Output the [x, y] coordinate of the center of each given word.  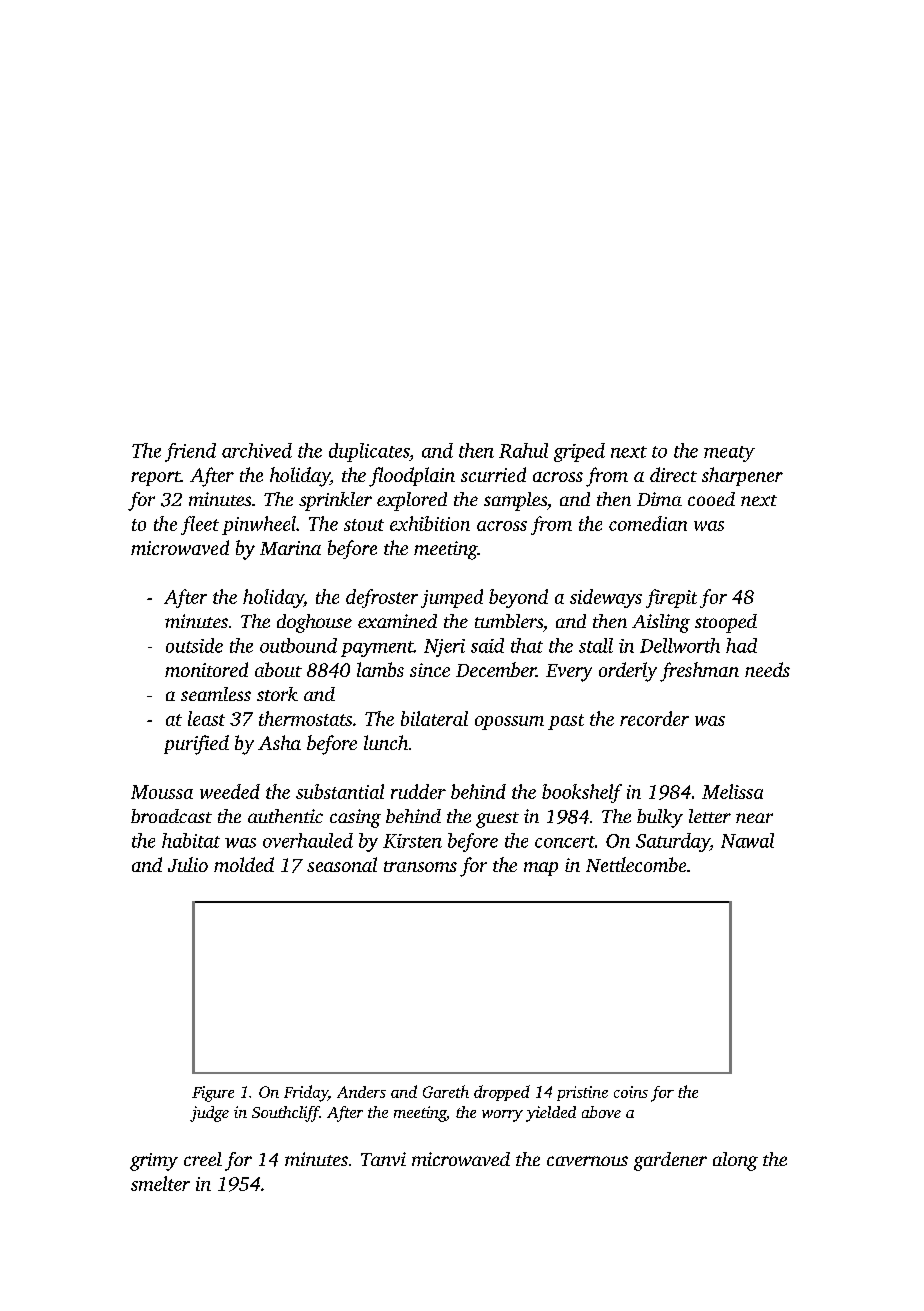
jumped [452, 598]
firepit [671, 598]
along [735, 1161]
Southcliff [285, 1114]
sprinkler [335, 501]
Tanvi [383, 1159]
